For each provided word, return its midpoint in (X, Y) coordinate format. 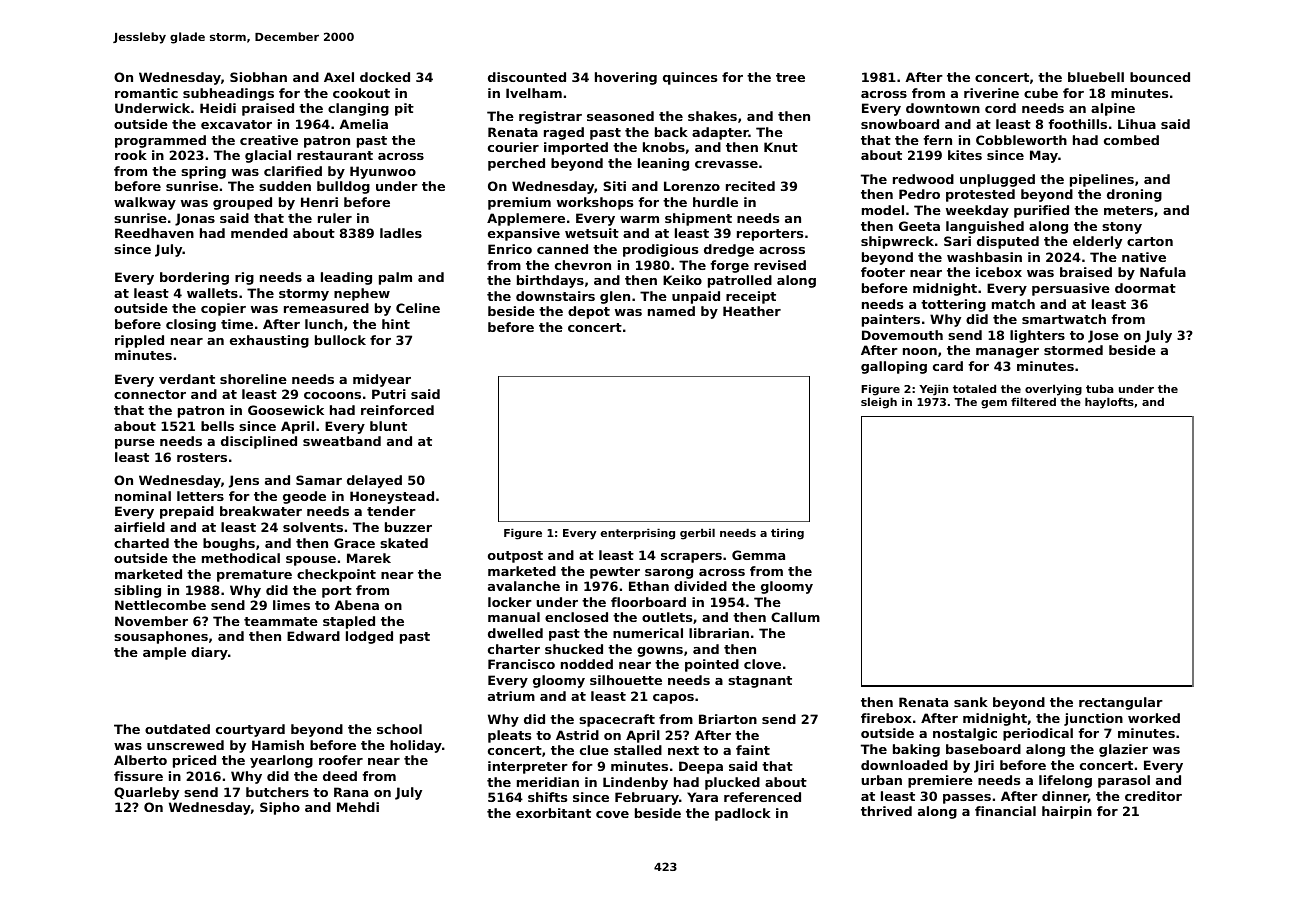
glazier (1123, 750)
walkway (145, 203)
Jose (1103, 336)
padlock (743, 814)
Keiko (682, 280)
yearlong (281, 761)
